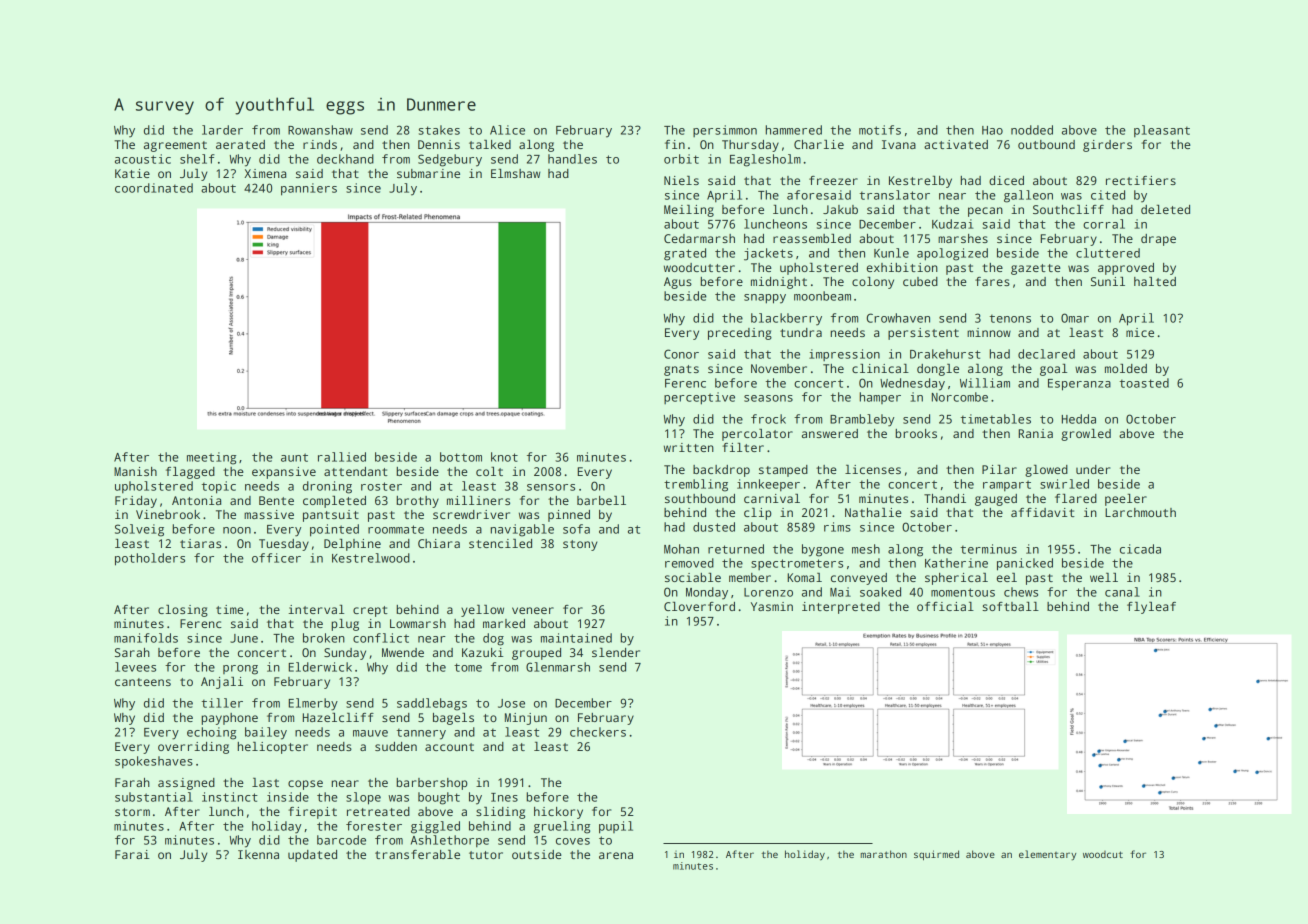  Describe the element at coordinates (1047, 855) in the screenshot. I see `elementary` at that location.
